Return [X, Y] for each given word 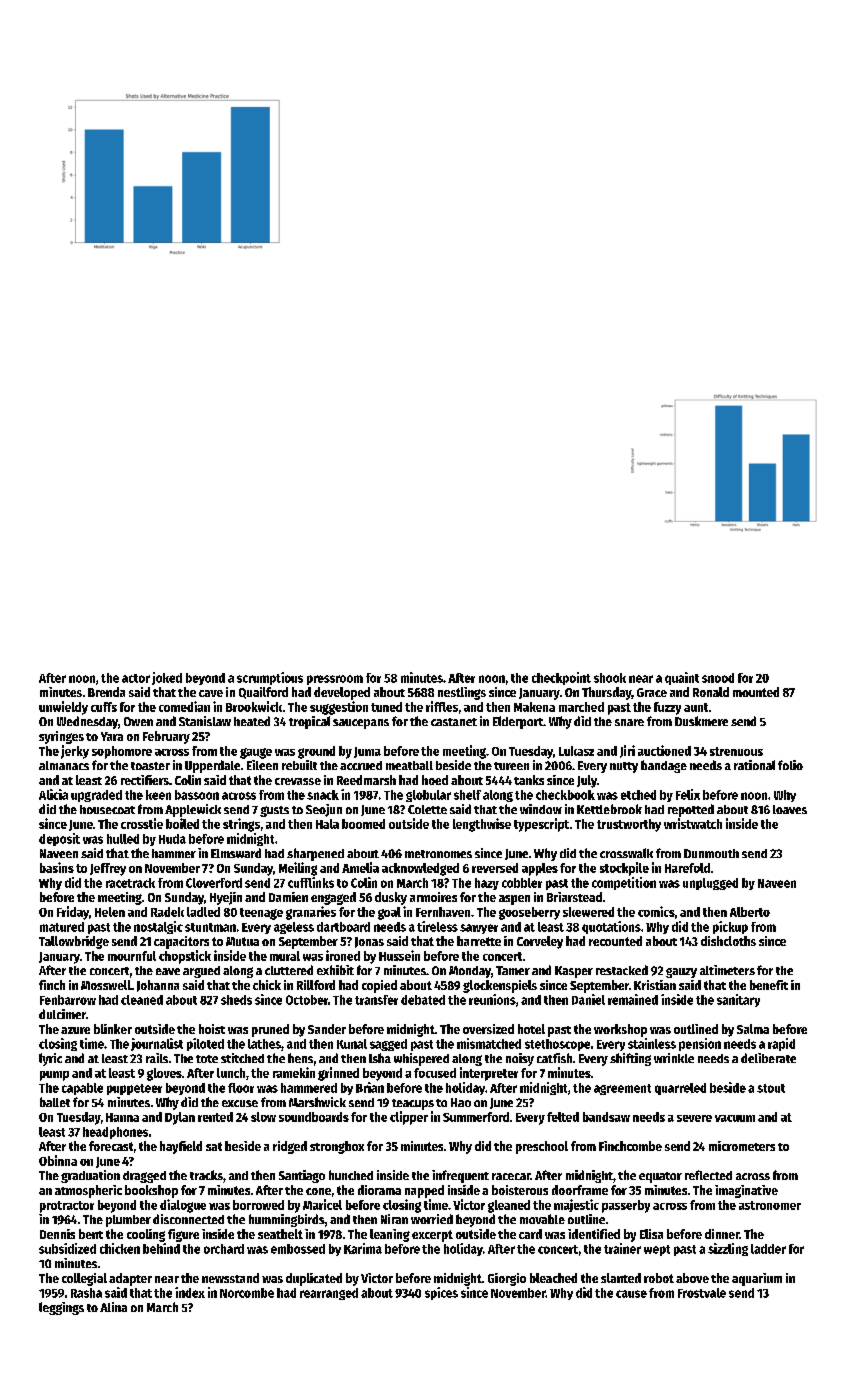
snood [718, 678]
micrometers [742, 1146]
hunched [351, 1175]
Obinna [58, 1160]
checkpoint [561, 678]
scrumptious [270, 678]
